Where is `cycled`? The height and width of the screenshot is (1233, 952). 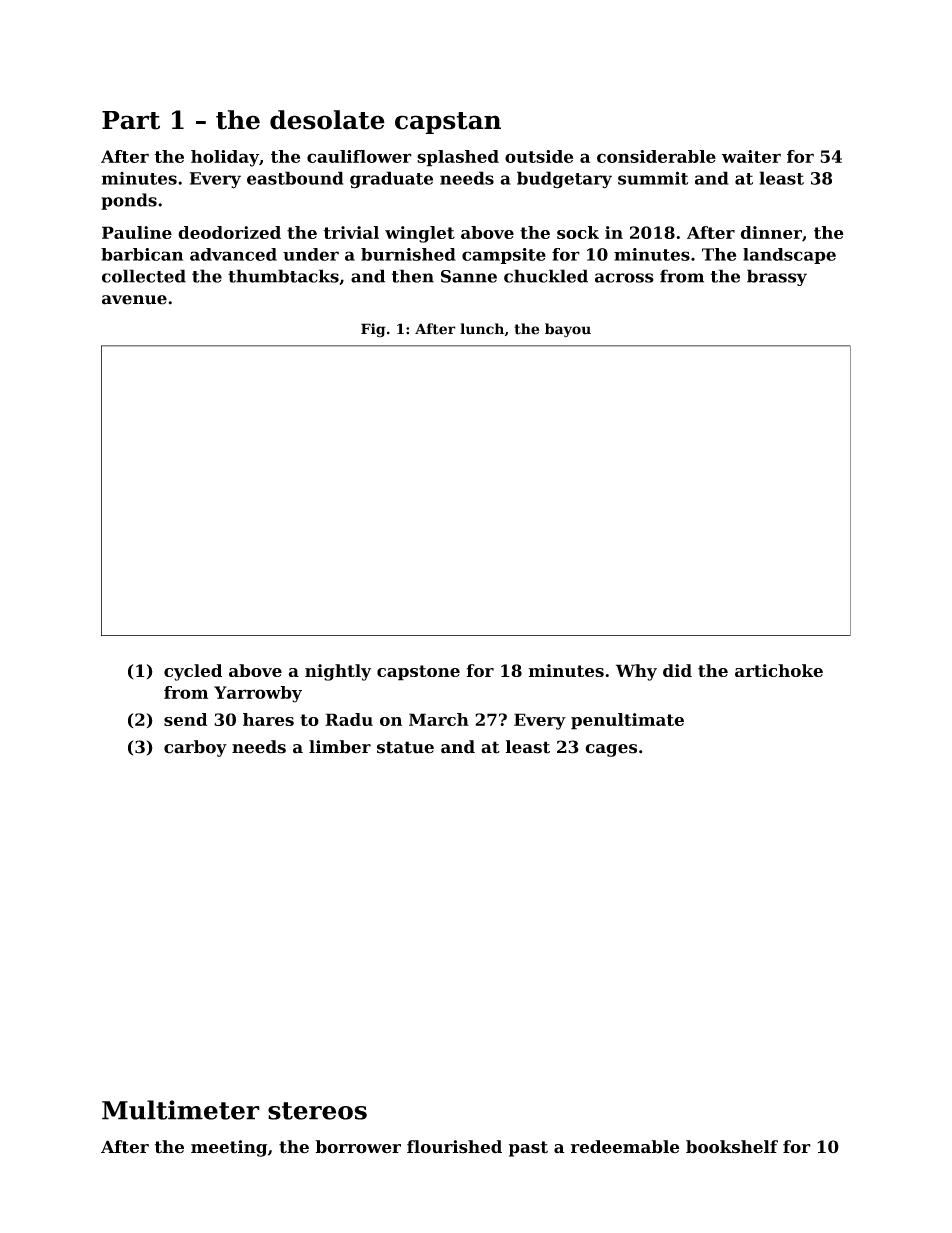
cycled is located at coordinates (193, 672).
